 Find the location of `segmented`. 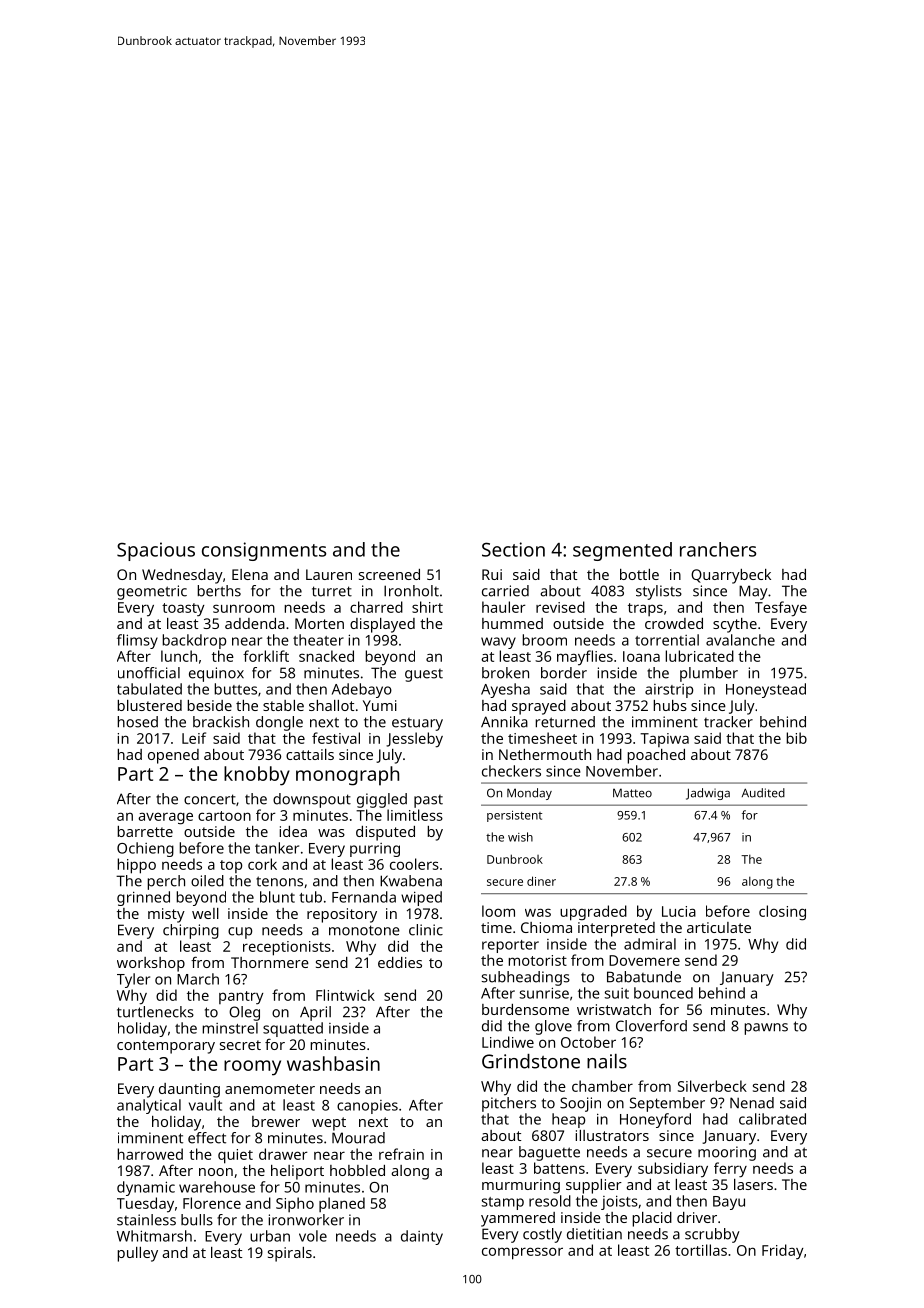

segmented is located at coordinates (622, 551).
